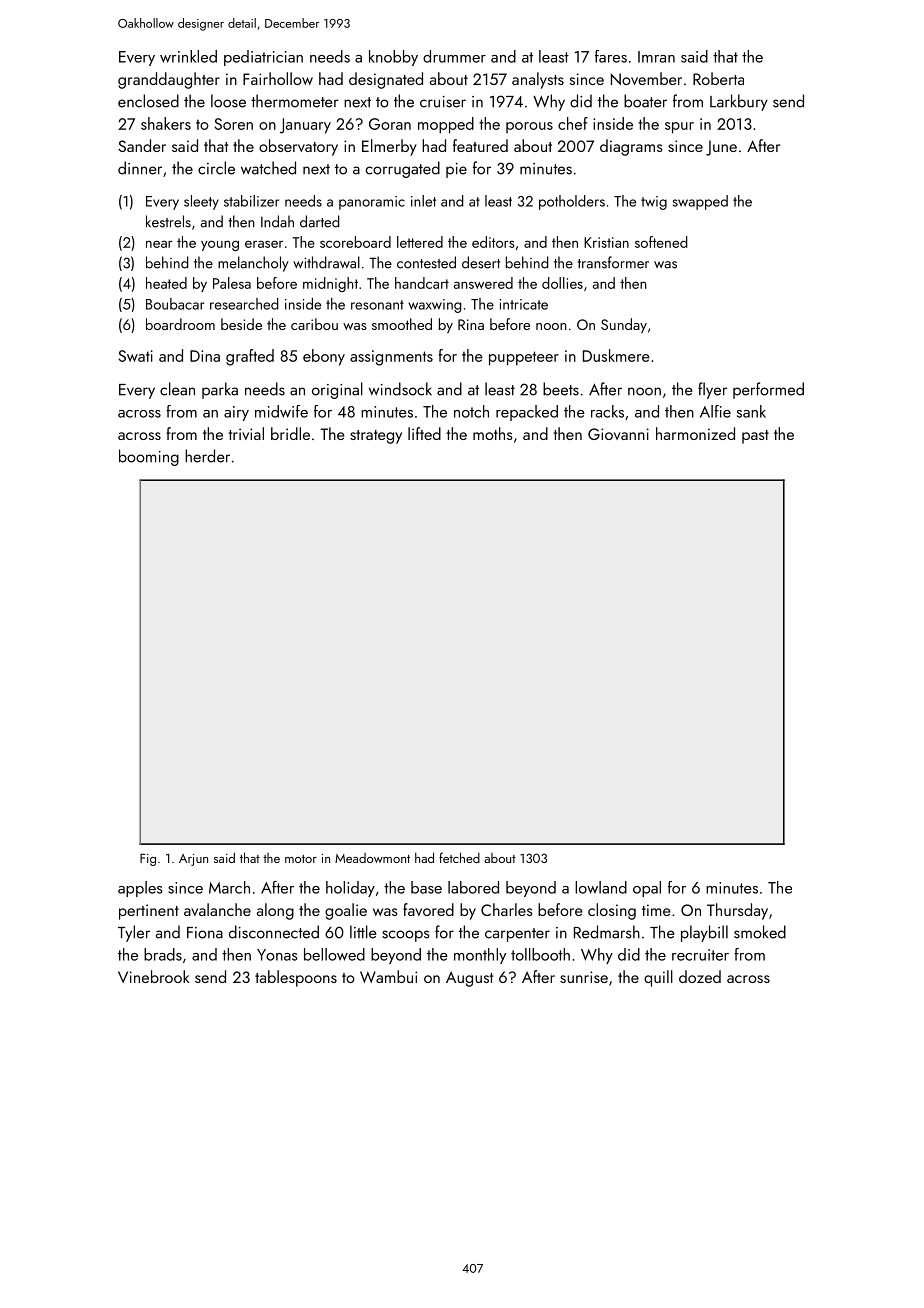 Image resolution: width=924 pixels, height=1308 pixels. Describe the element at coordinates (388, 976) in the page. I see `Wambui` at that location.
